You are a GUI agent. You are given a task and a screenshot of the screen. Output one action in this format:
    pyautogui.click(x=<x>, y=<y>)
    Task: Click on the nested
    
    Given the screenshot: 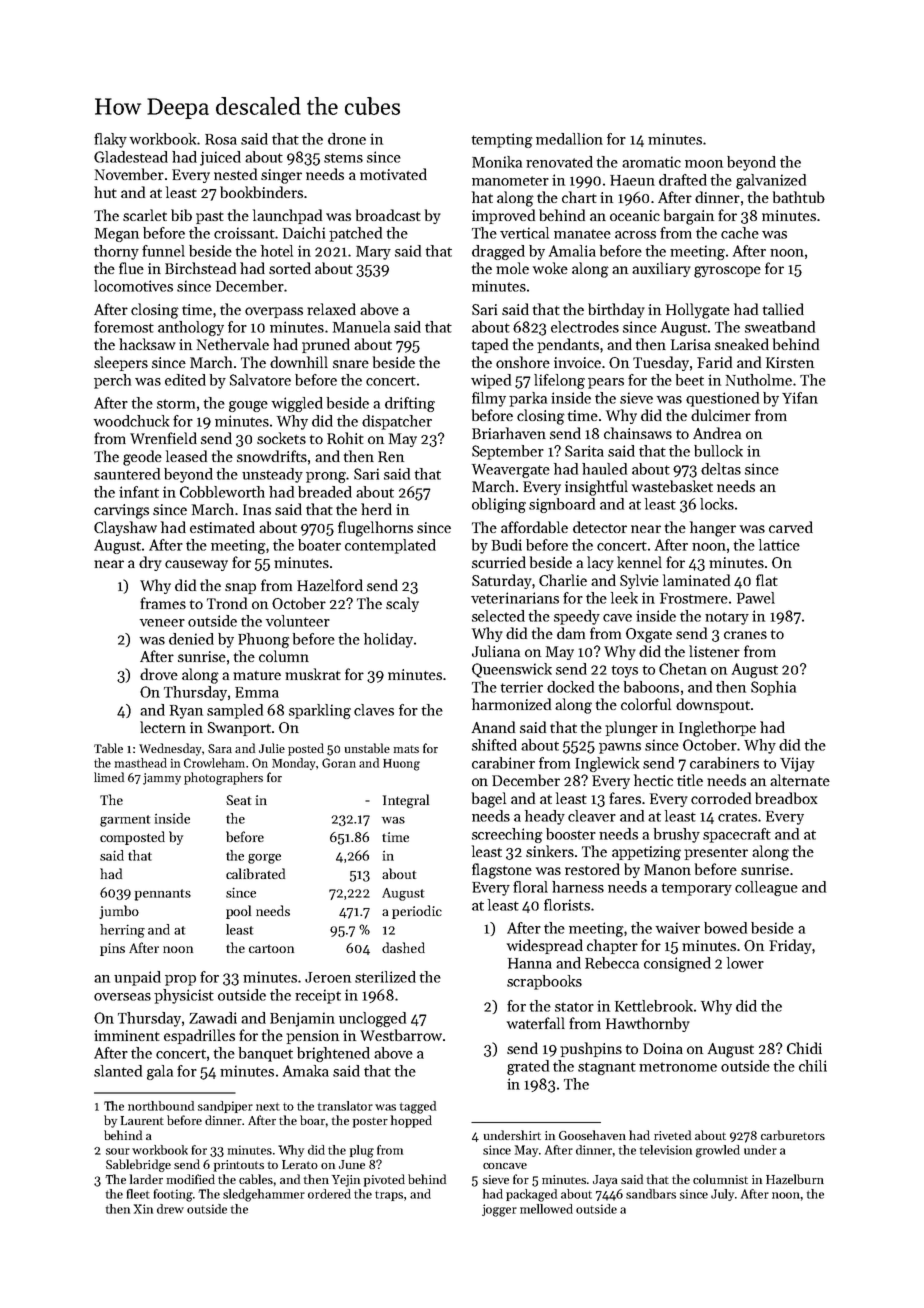 What is the action you would take?
    pyautogui.click(x=235, y=174)
